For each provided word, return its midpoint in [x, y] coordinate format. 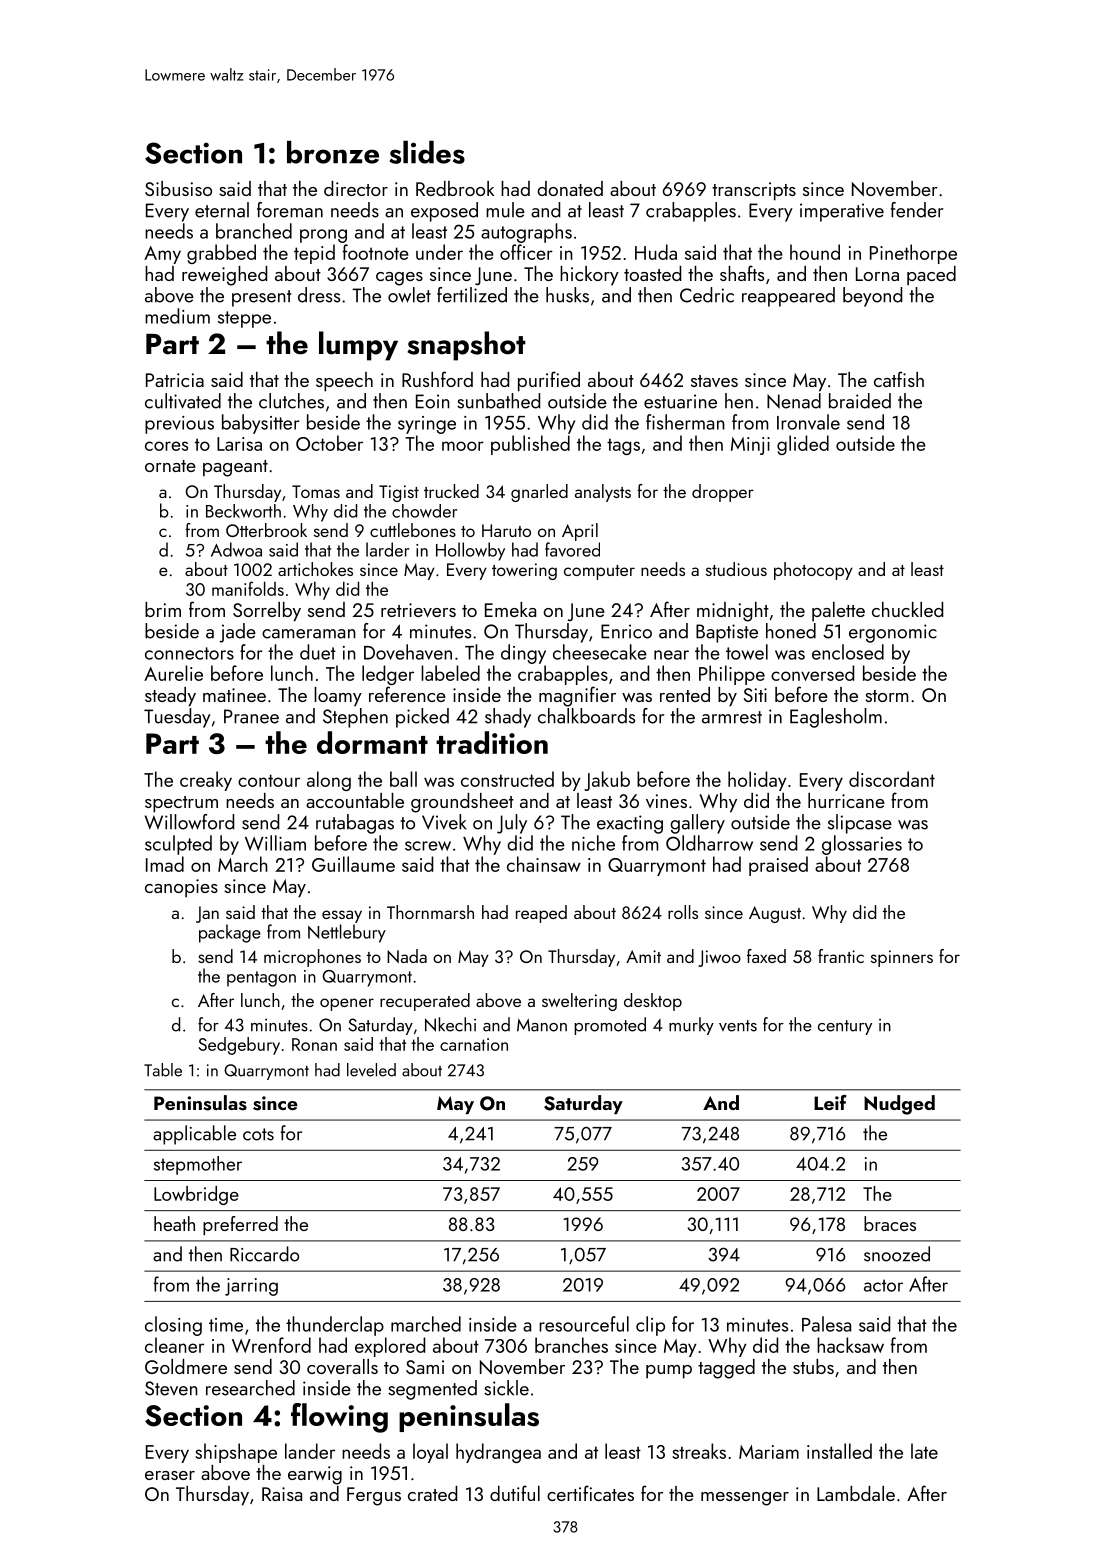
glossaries [862, 845]
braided [860, 401]
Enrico [626, 631]
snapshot [466, 346]
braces [890, 1223]
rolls [683, 912]
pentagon [261, 979]
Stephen [355, 718]
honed [791, 631]
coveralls [342, 1366]
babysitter [260, 424]
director [356, 188]
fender [917, 210]
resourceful [584, 1324]
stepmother [198, 1165]
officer [526, 252]
